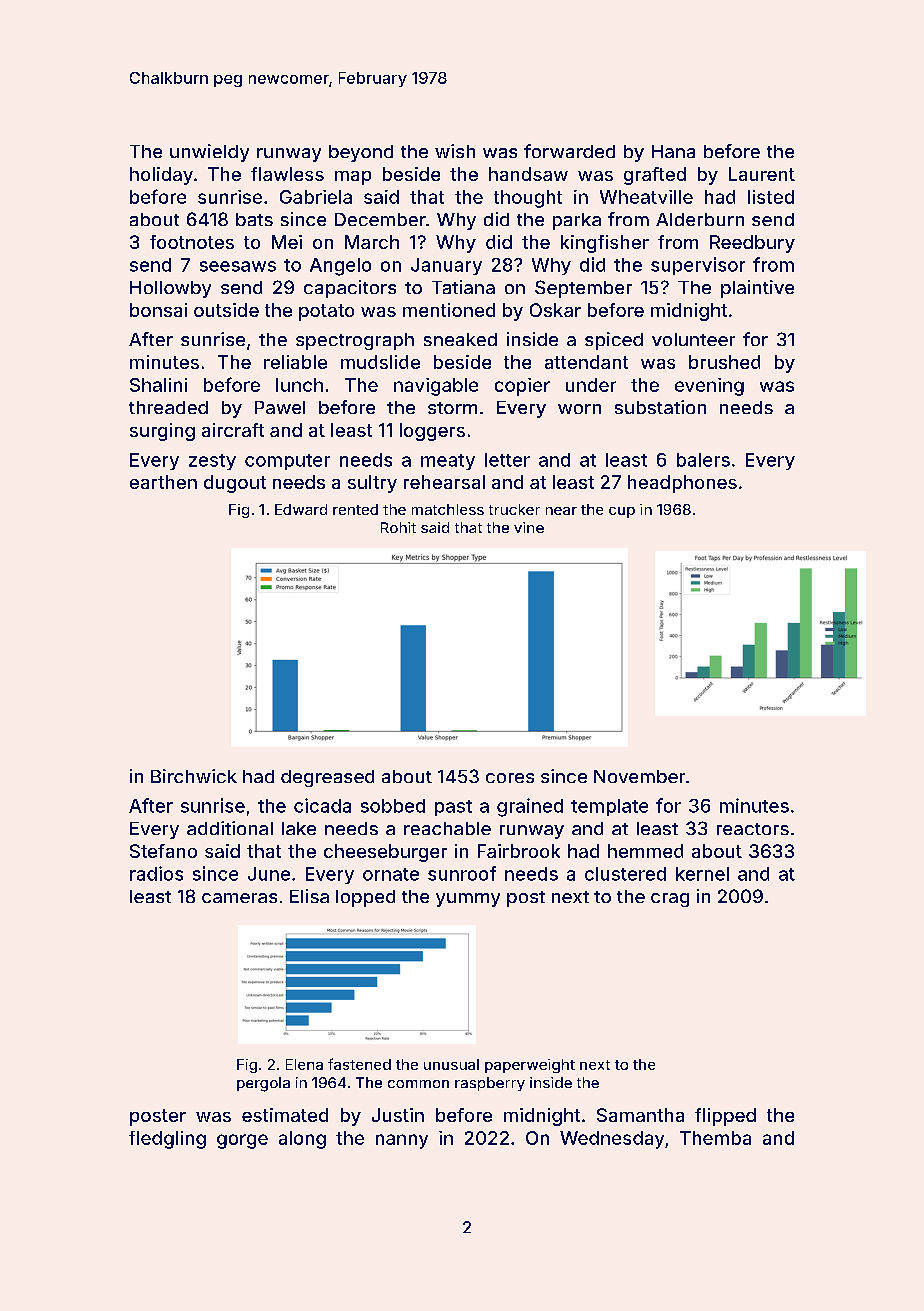  Describe the element at coordinates (528, 174) in the screenshot. I see `handsaw` at that location.
